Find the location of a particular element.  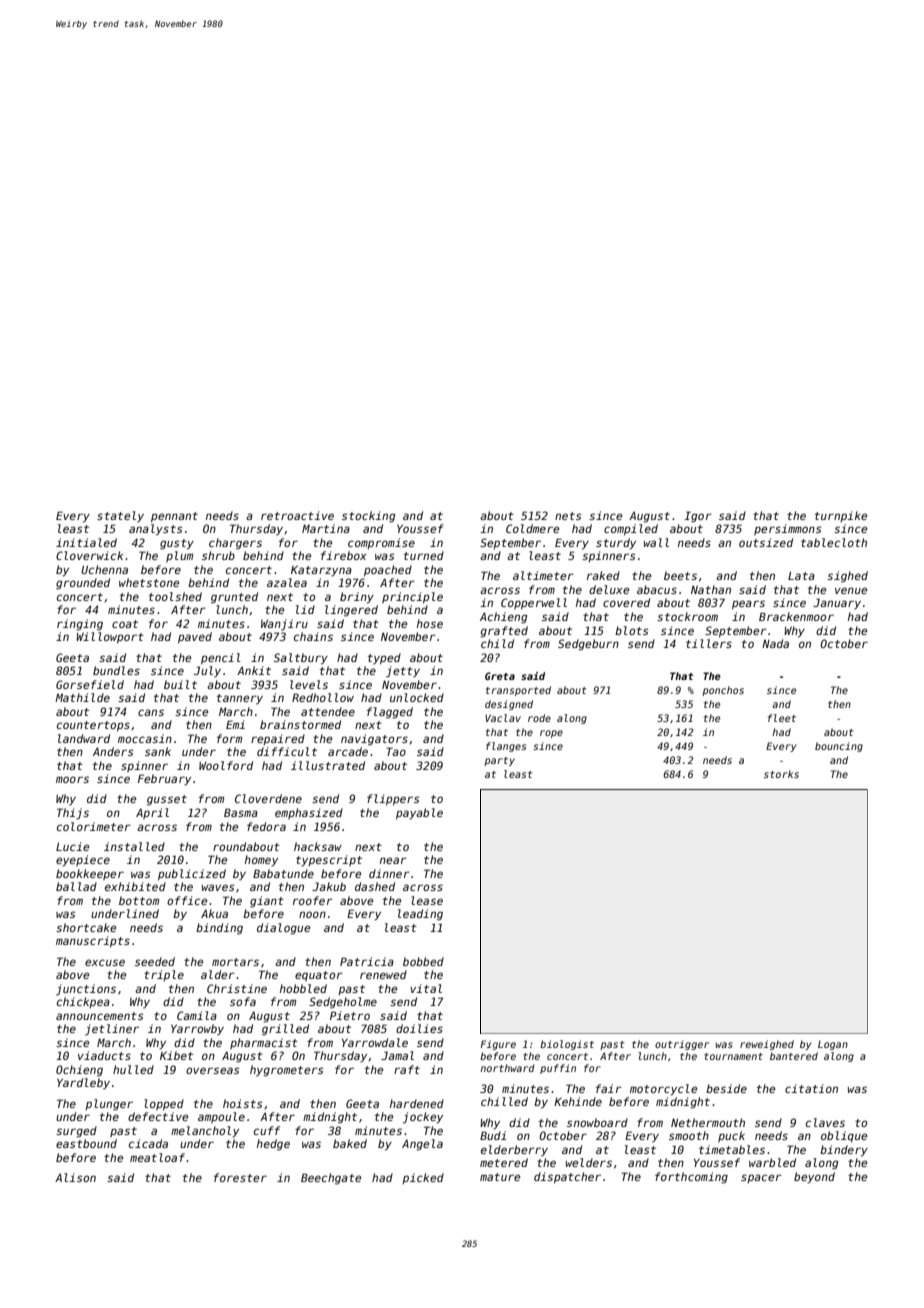

outsized is located at coordinates (766, 542).
